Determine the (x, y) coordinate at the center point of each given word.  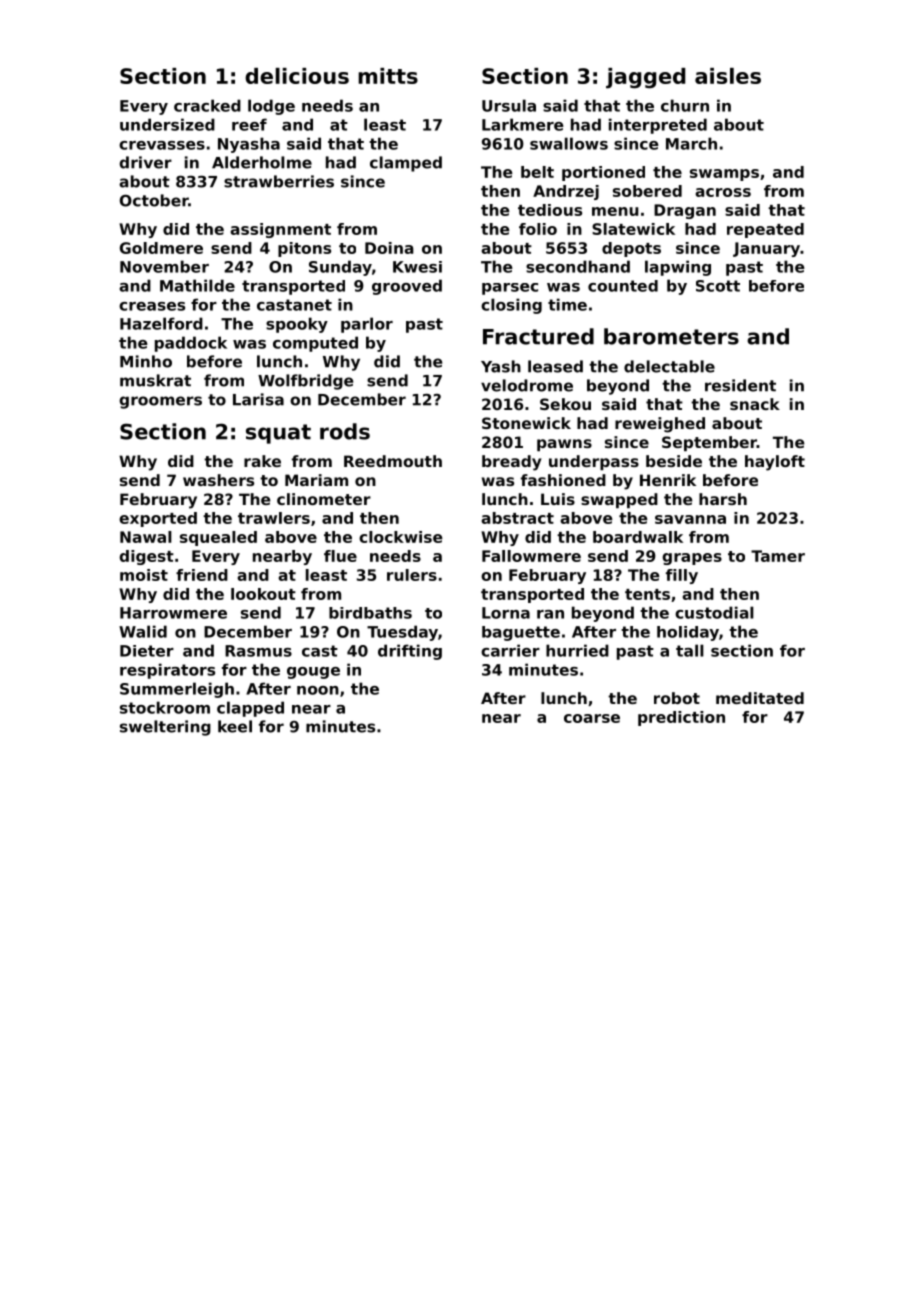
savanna (690, 519)
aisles (728, 76)
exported (158, 519)
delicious (297, 76)
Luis (558, 499)
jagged (645, 78)
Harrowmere (173, 613)
